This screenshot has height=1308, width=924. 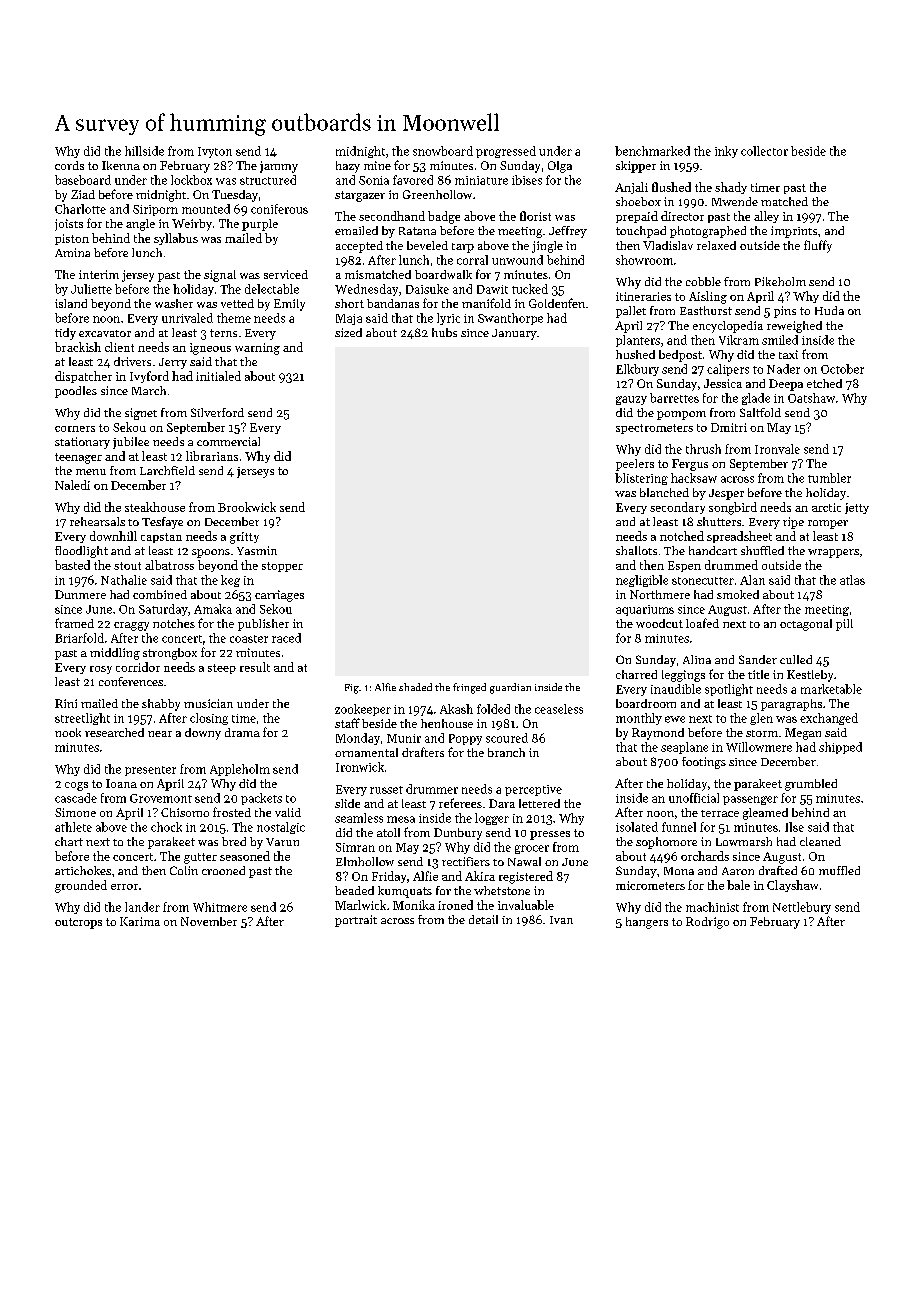 What do you see at coordinates (279, 596) in the screenshot?
I see `carriages` at bounding box center [279, 596].
